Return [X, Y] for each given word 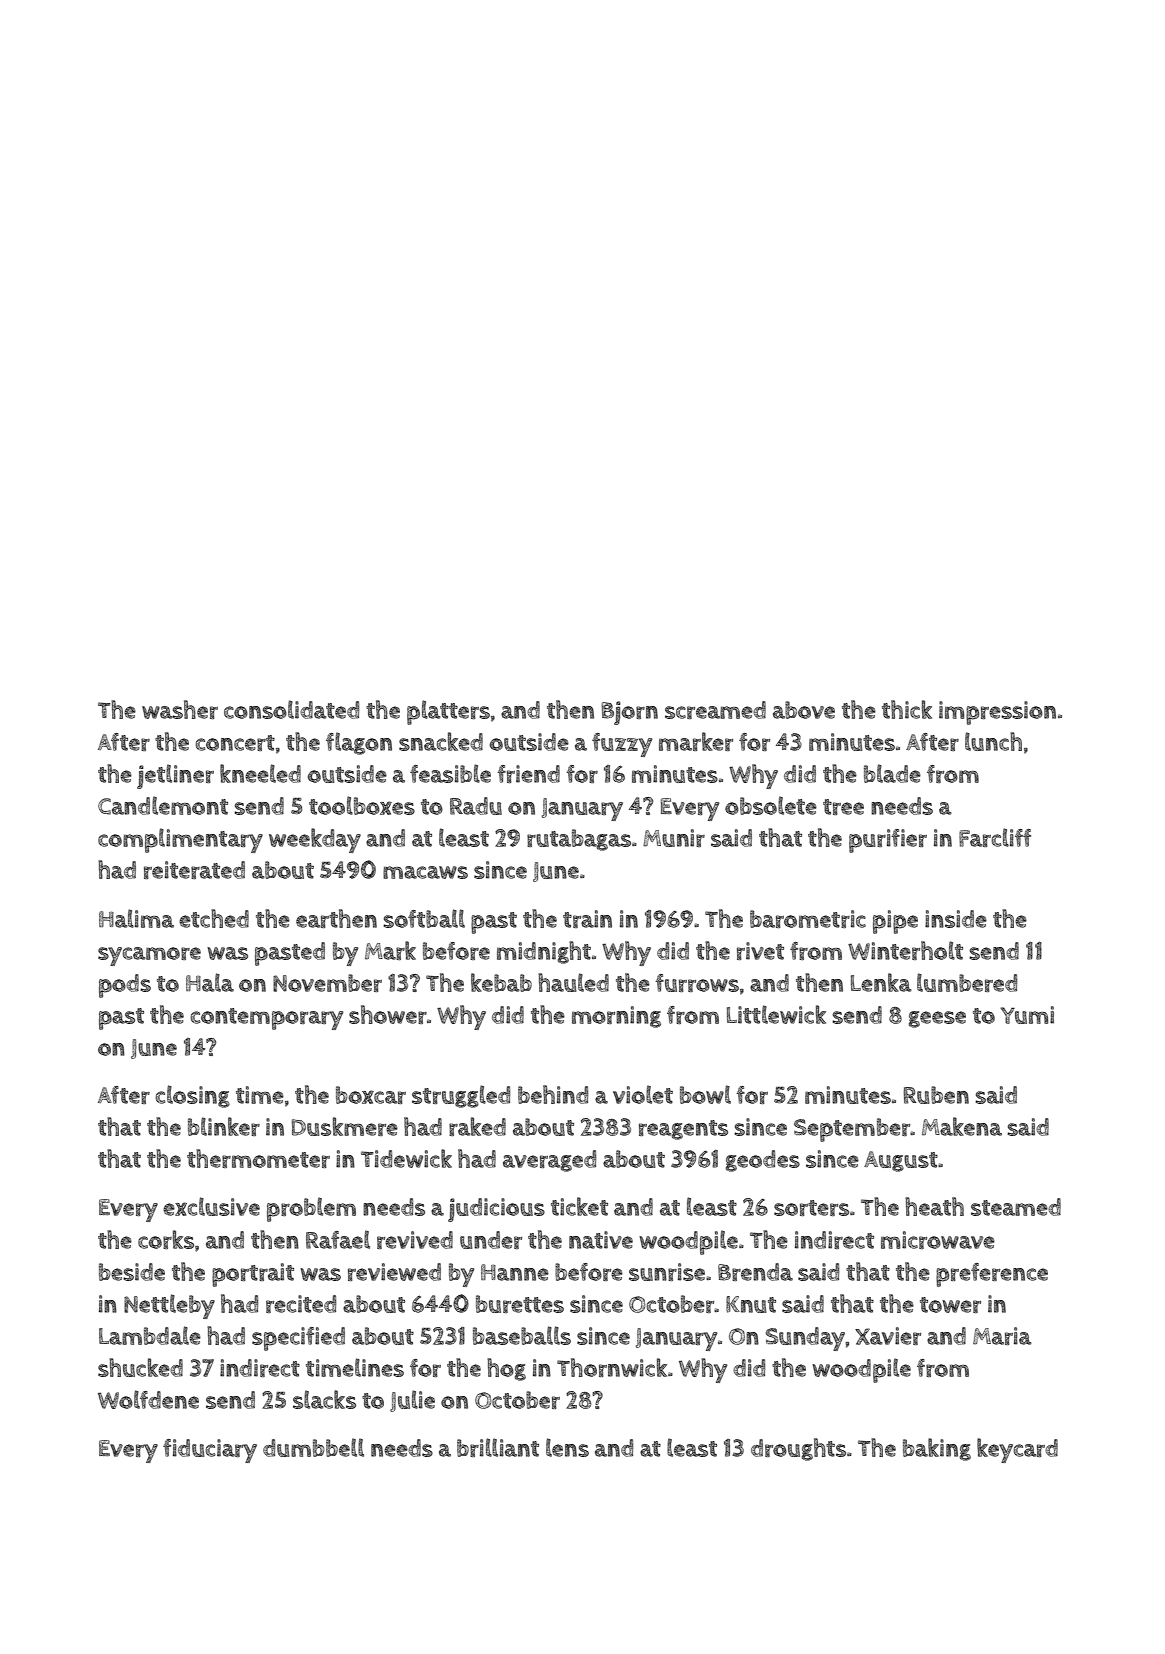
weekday [315, 840]
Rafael [338, 1239]
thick [907, 709]
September [852, 1130]
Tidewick [406, 1158]
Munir [674, 838]
